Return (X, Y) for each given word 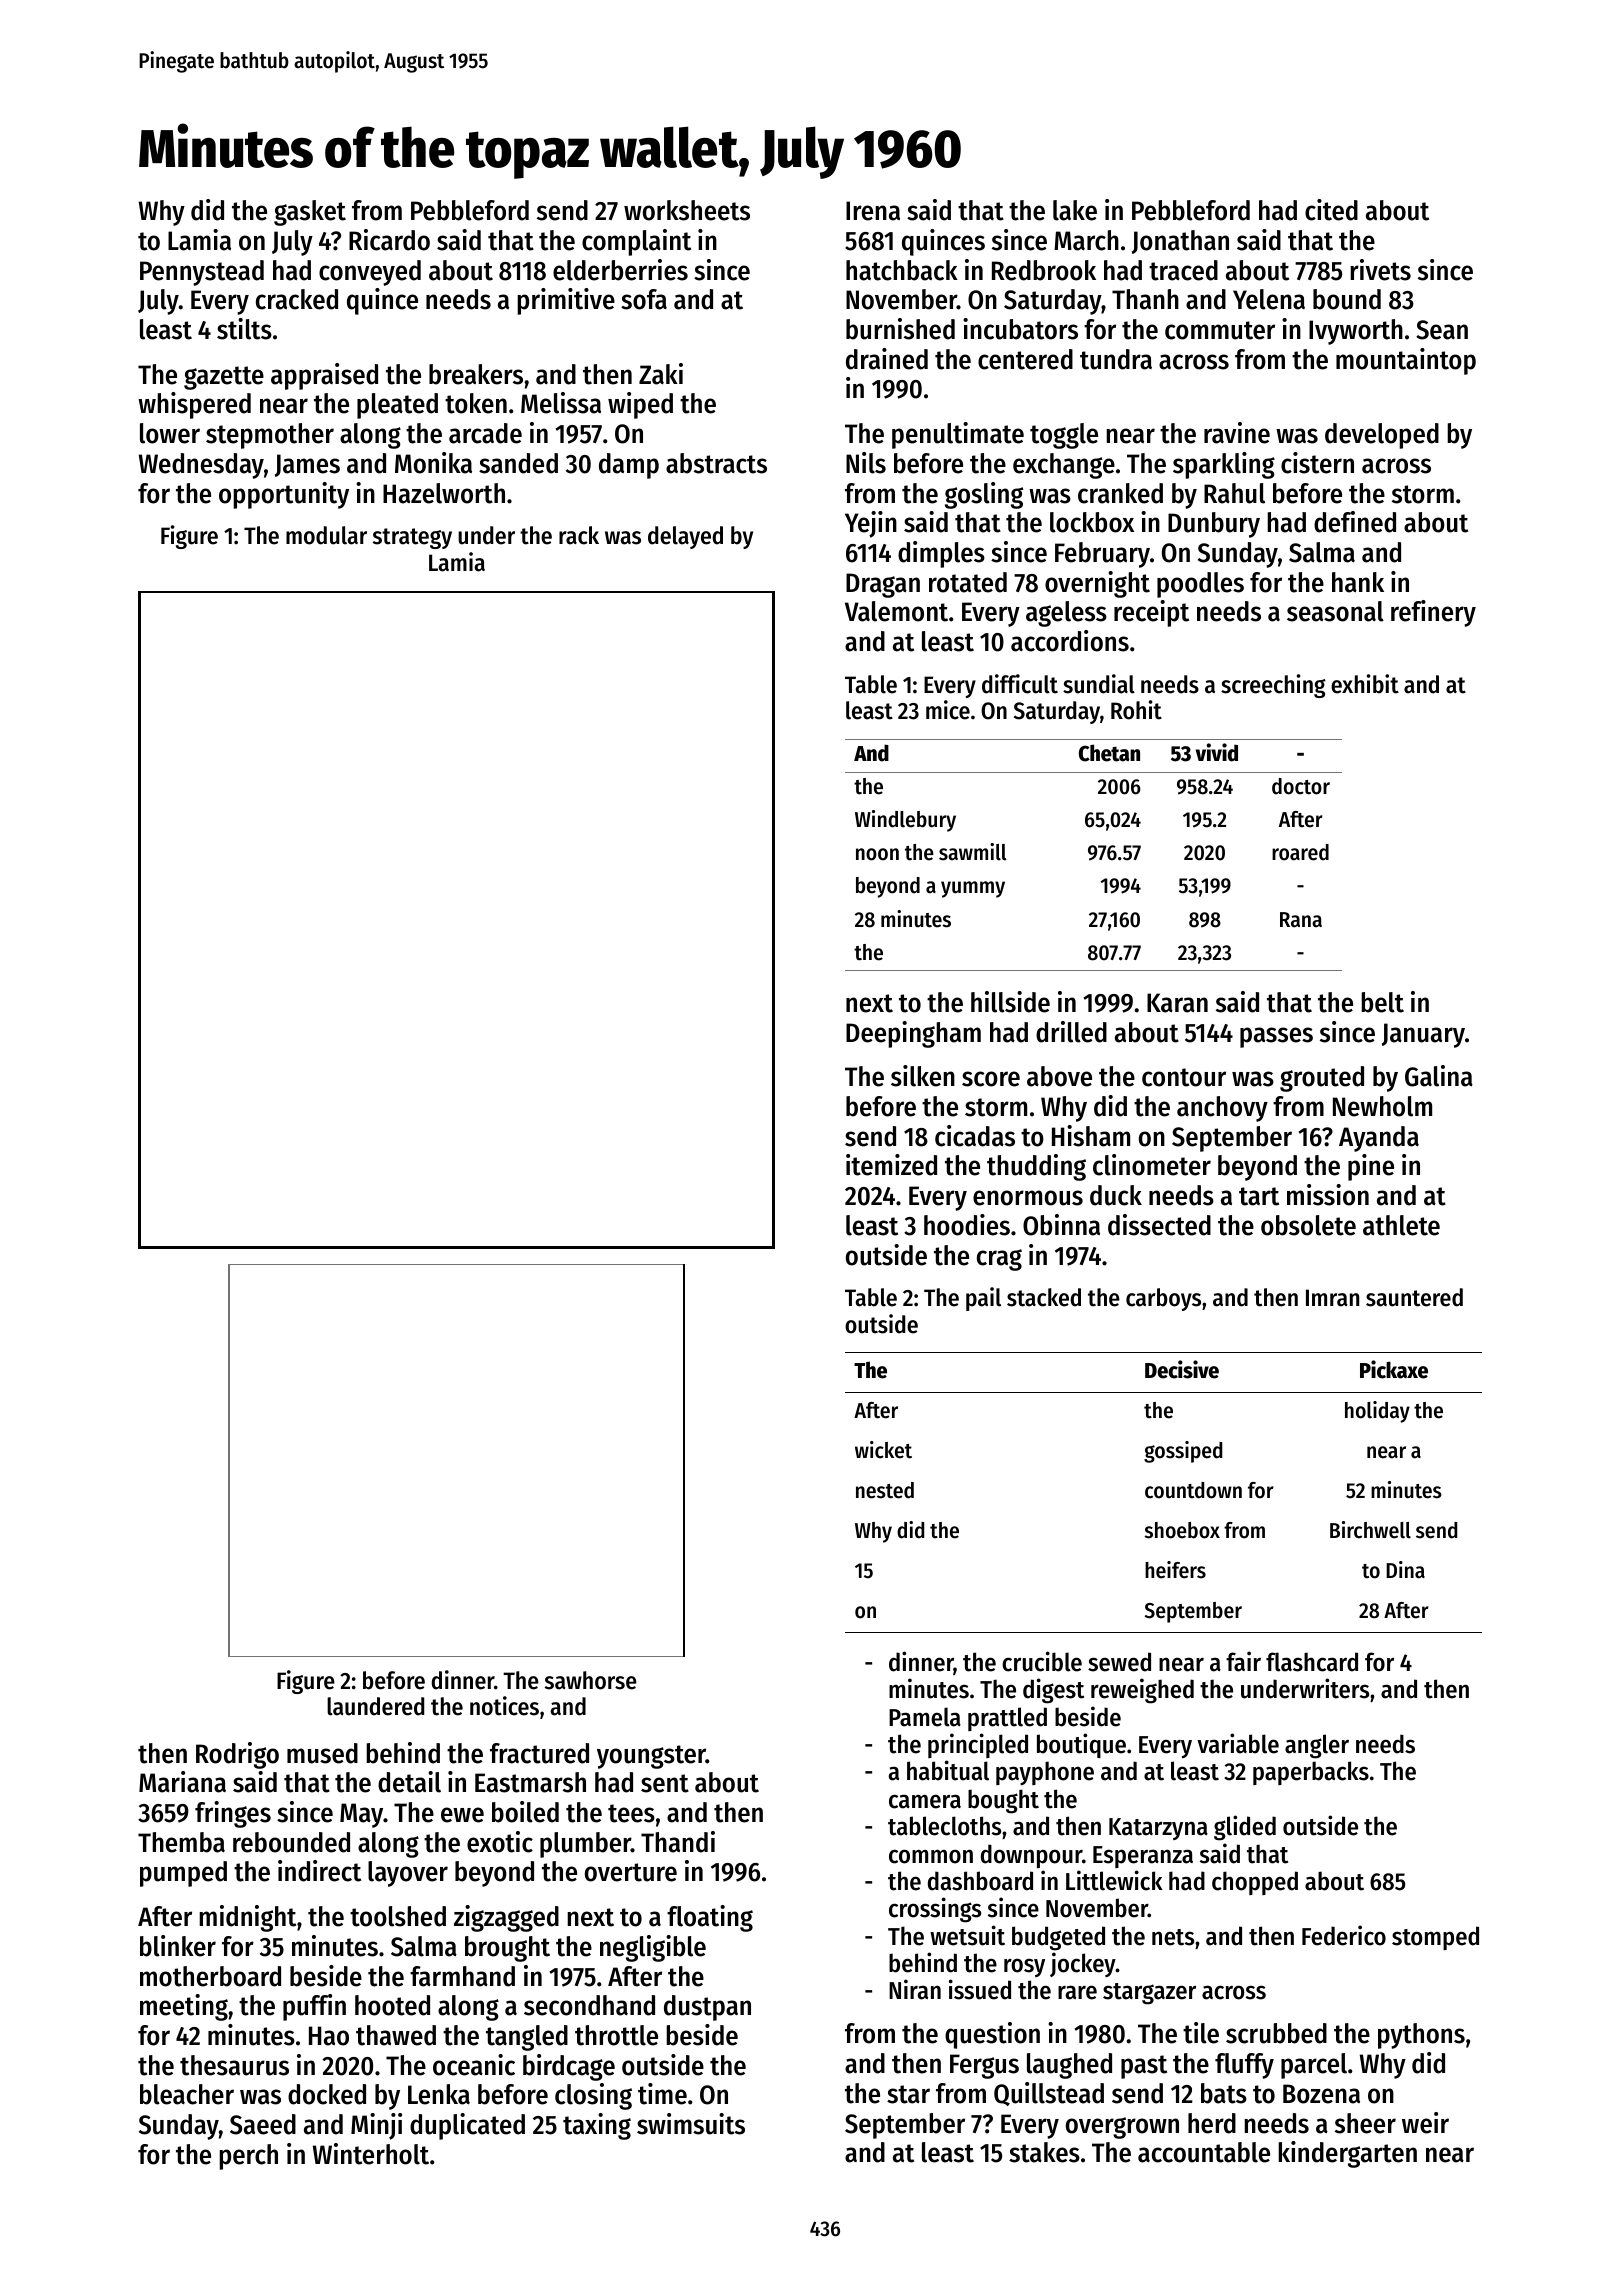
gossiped (1183, 1452)
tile (1201, 2033)
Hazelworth (444, 493)
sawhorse (591, 1680)
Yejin (871, 524)
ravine (1237, 433)
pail (983, 1299)
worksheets (687, 210)
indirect (319, 1871)
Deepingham (913, 1034)
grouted (1322, 1079)
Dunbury (1214, 525)
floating (710, 1918)
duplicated (467, 2126)
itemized (891, 1165)
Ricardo (389, 240)
